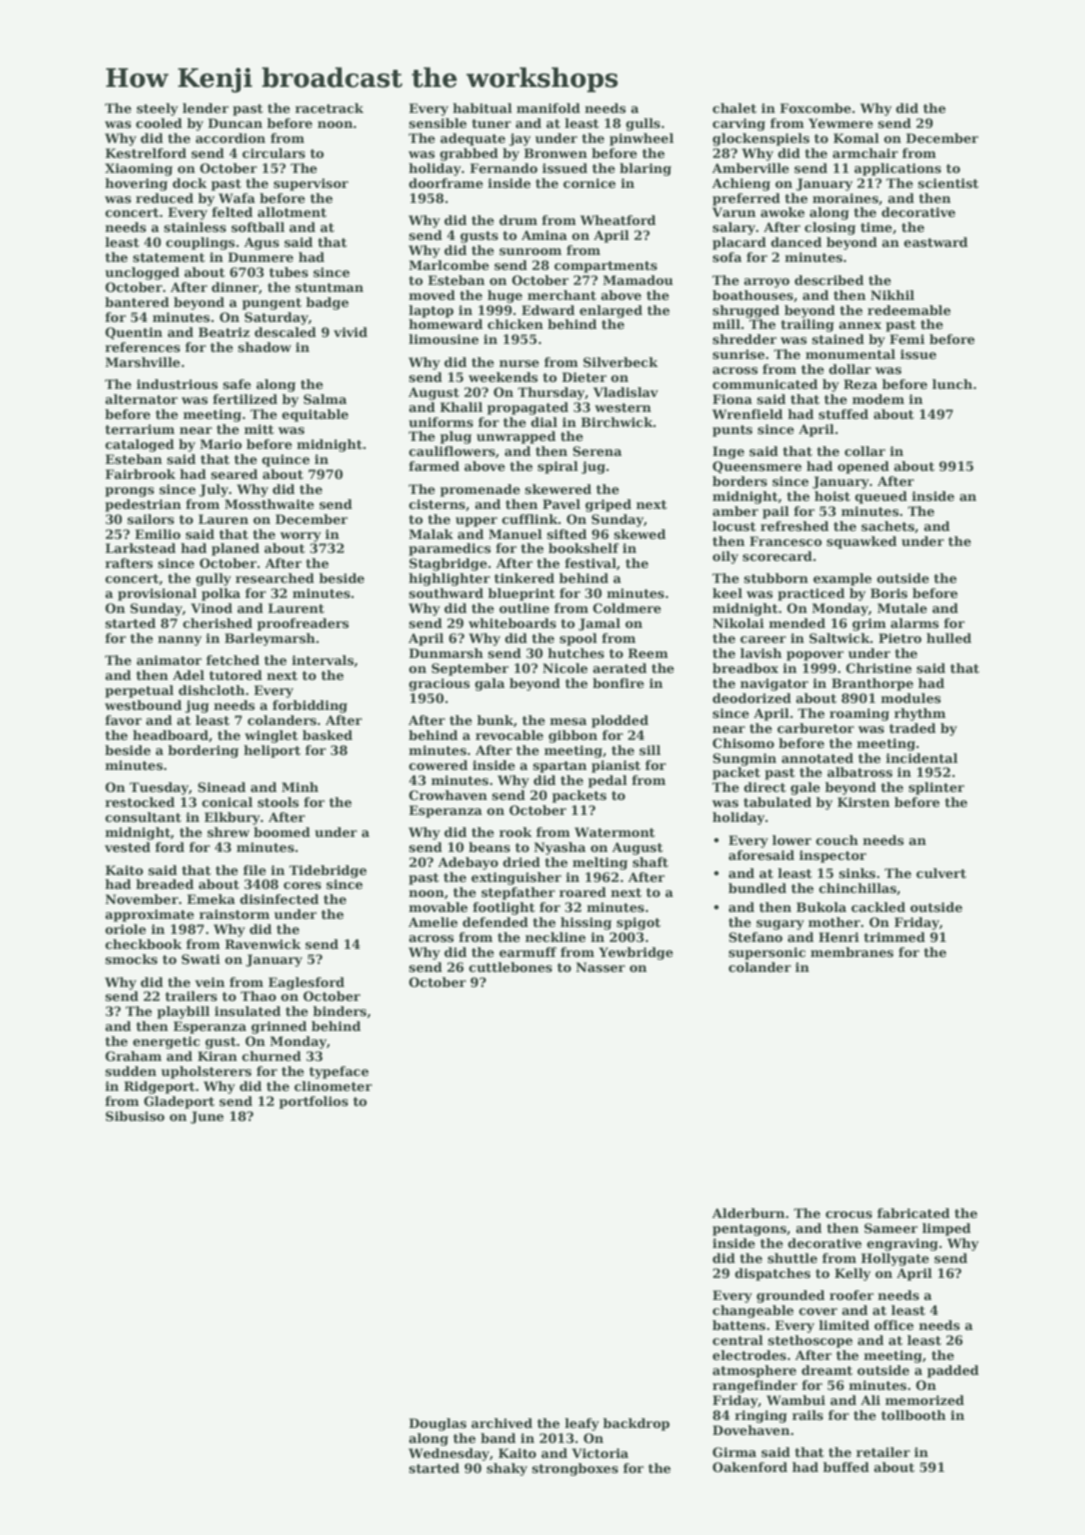  Describe the element at coordinates (446, 324) in the document. I see `homeward` at that location.
